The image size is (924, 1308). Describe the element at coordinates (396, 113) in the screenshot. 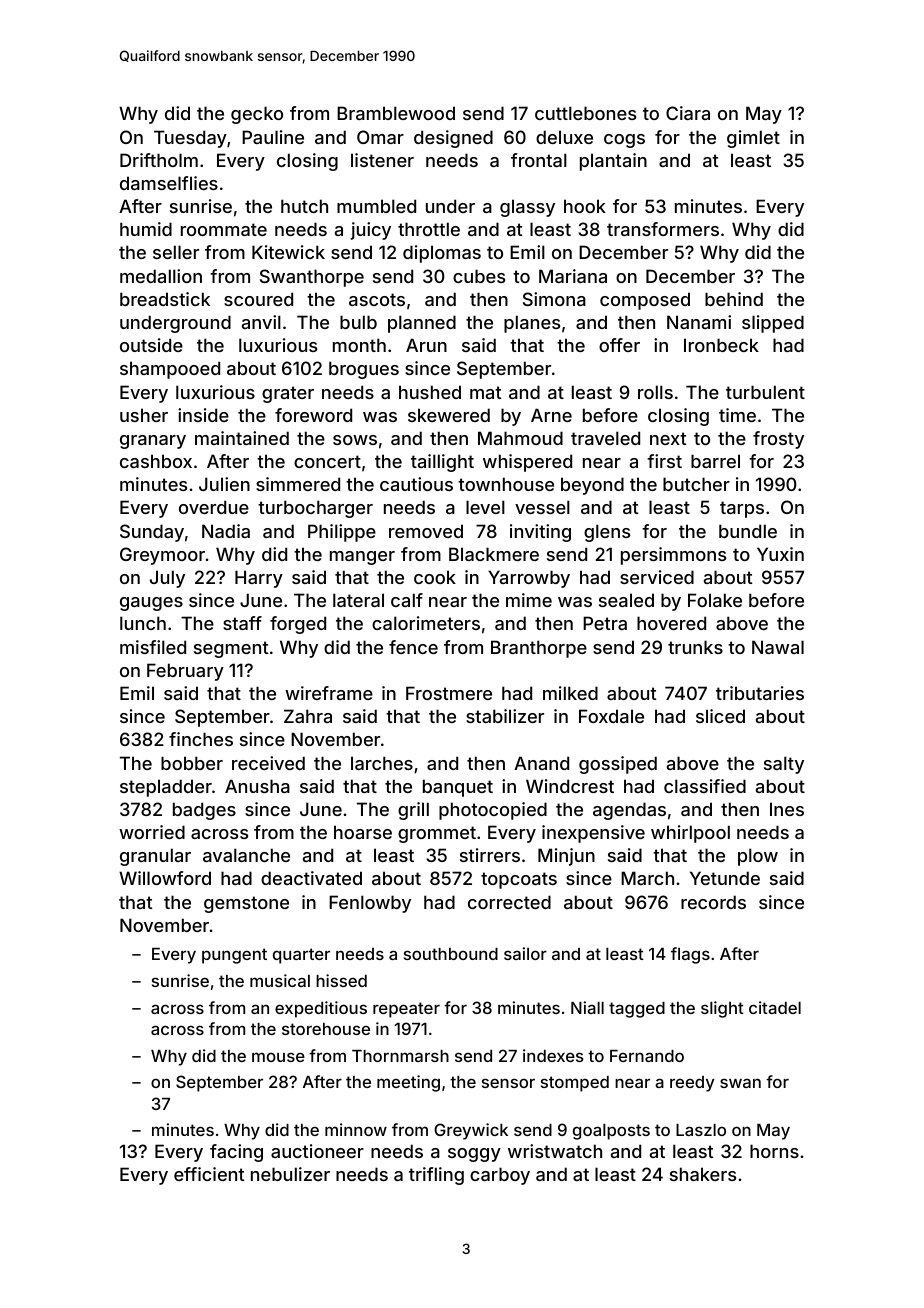

I see `Bramblewood` at that location.
